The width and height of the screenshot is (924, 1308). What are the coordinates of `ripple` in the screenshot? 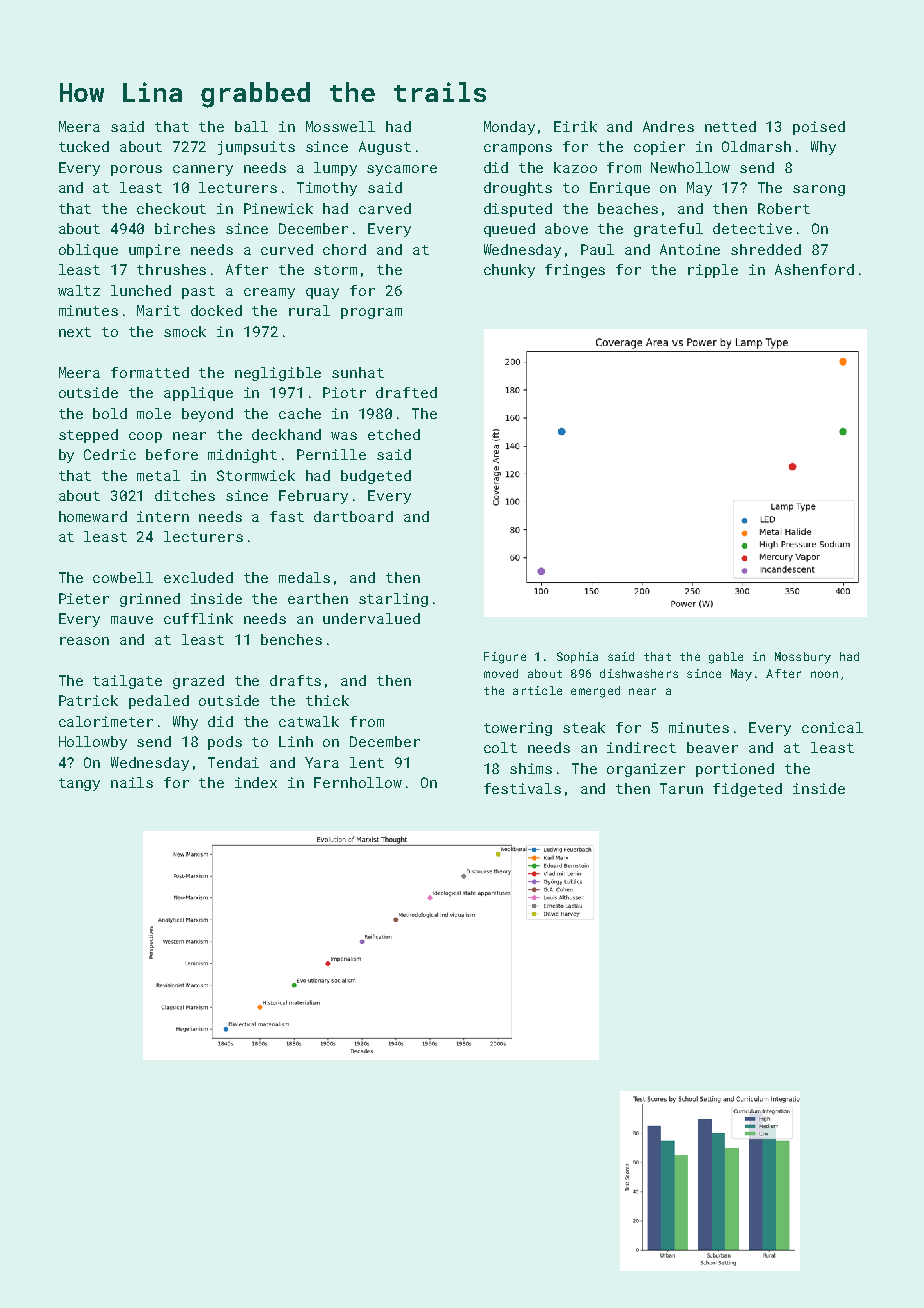 It's located at (713, 271).
